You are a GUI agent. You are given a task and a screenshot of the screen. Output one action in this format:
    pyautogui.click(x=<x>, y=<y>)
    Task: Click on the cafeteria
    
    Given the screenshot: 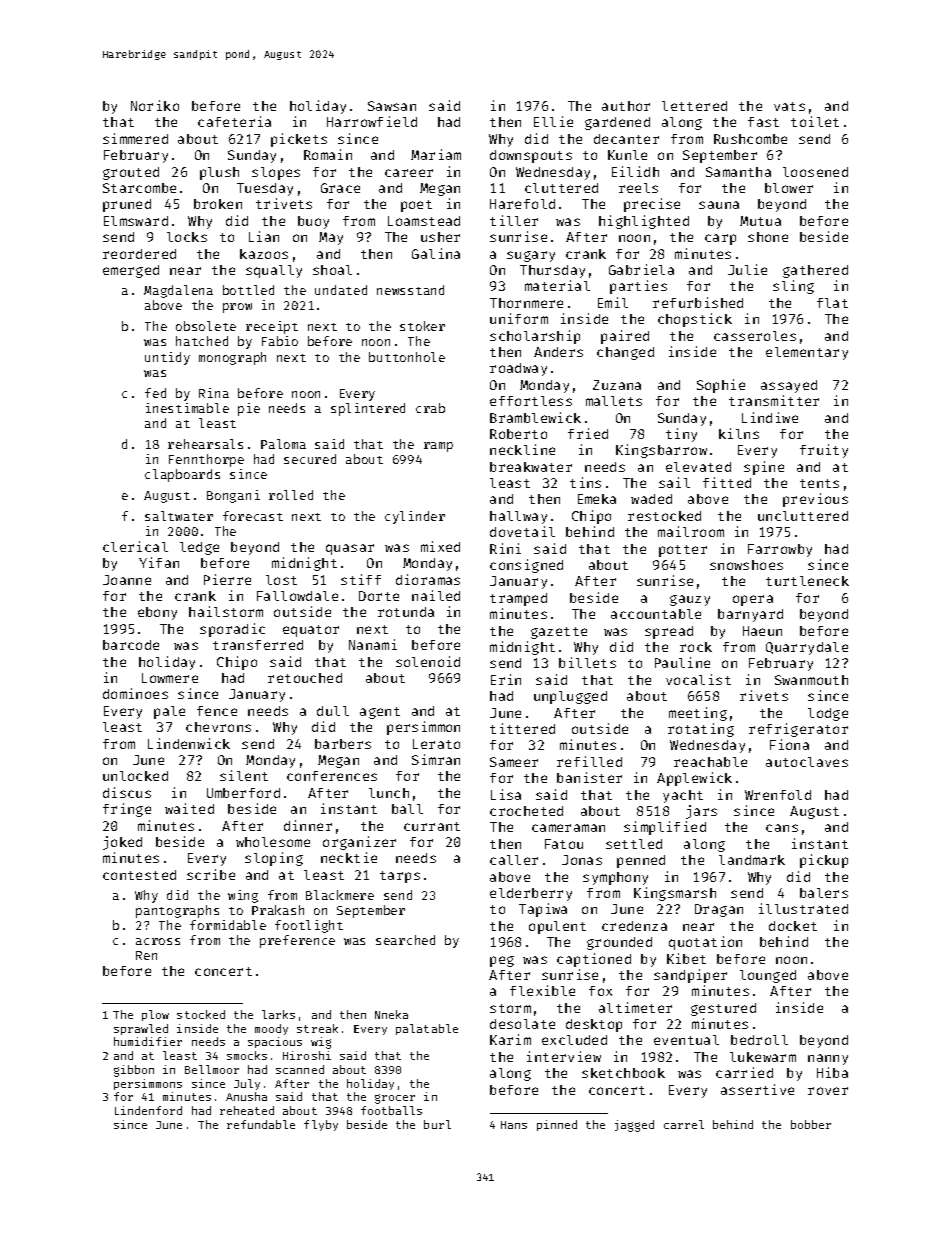 What is the action you would take?
    pyautogui.click(x=234, y=121)
